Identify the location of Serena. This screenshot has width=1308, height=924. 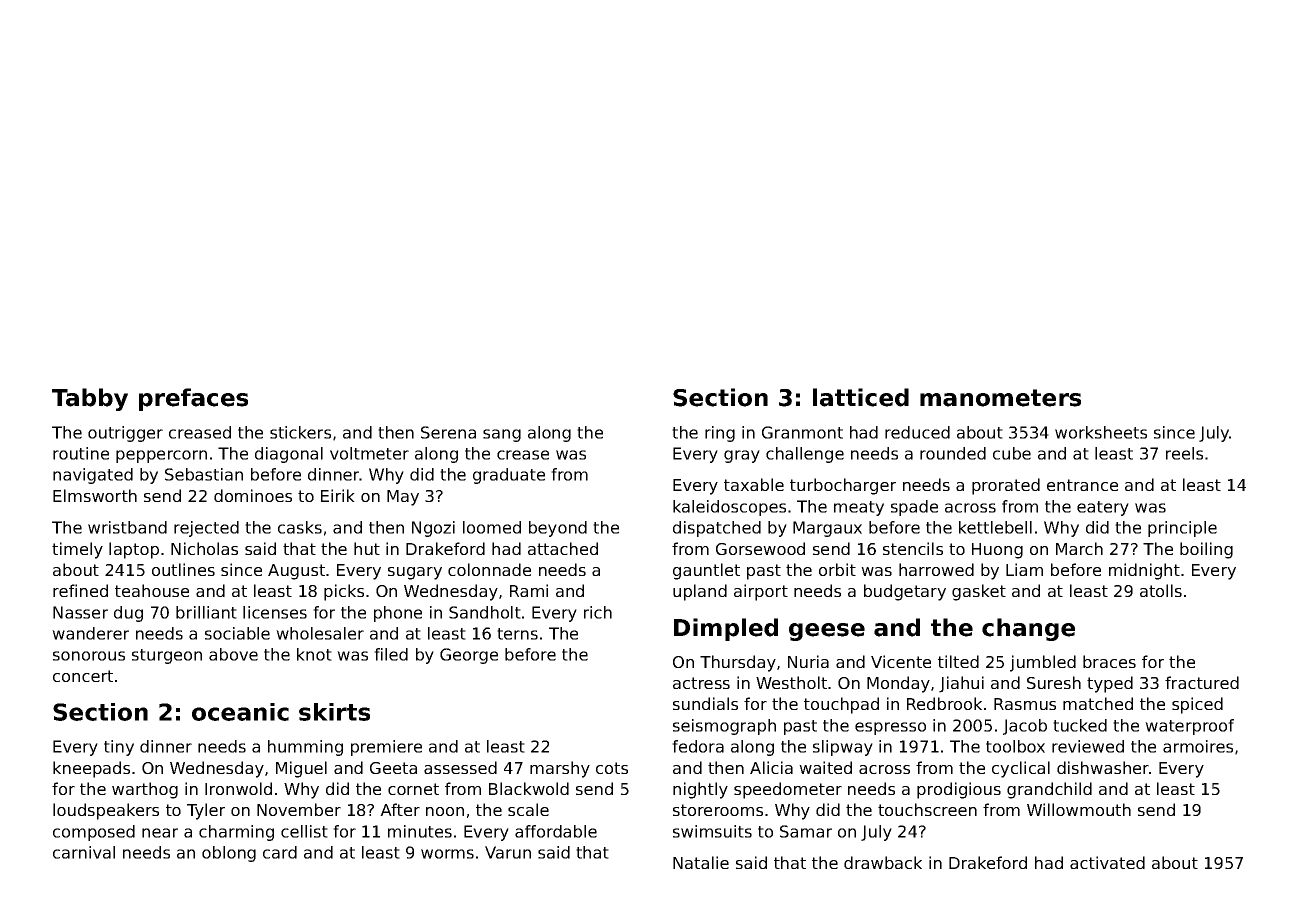
(448, 432).
